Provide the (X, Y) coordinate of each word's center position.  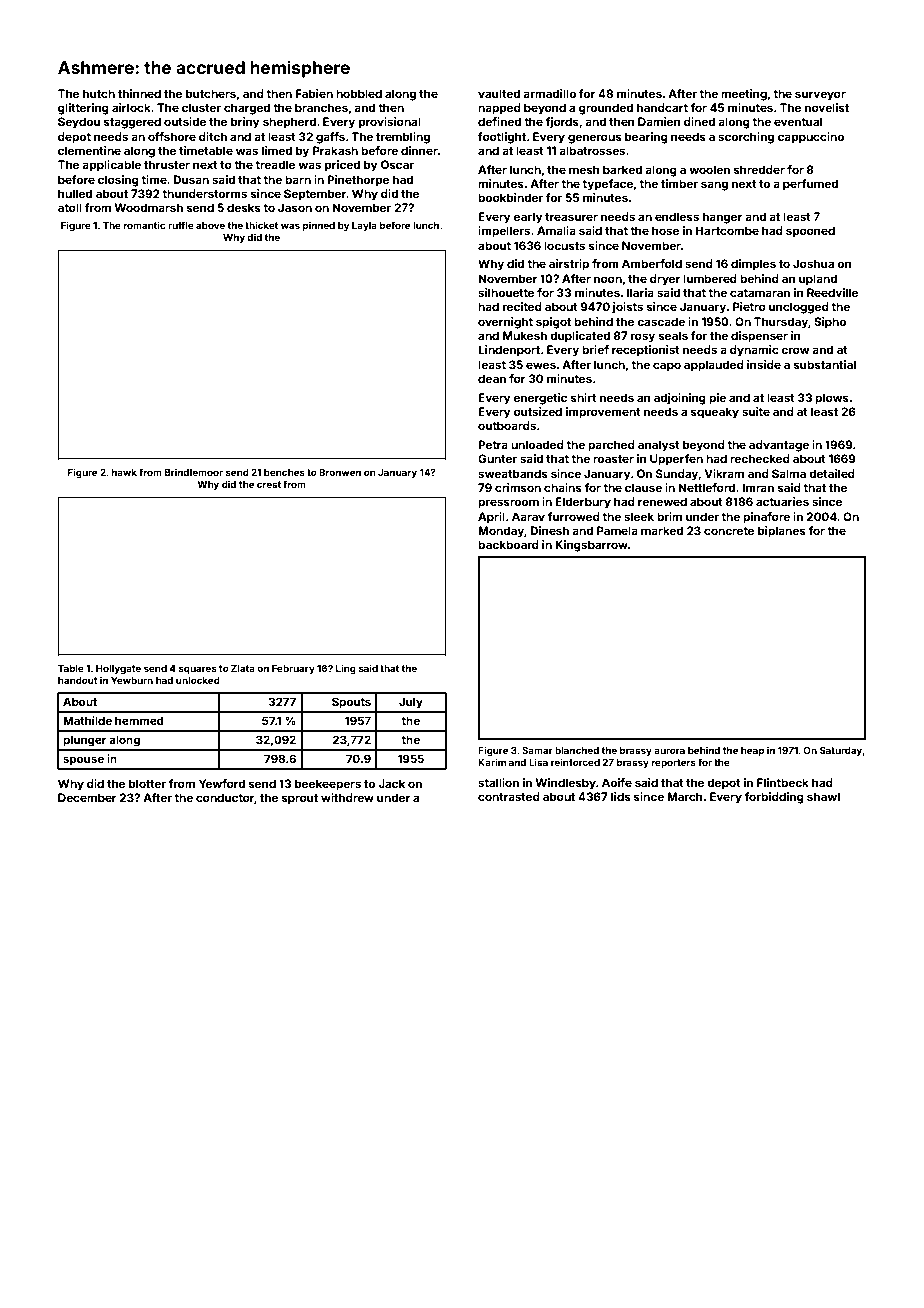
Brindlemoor (194, 472)
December (87, 797)
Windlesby (566, 784)
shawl (823, 796)
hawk (124, 472)
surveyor (820, 96)
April (491, 518)
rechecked (760, 458)
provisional (390, 123)
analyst (659, 446)
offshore (172, 136)
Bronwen (340, 472)
